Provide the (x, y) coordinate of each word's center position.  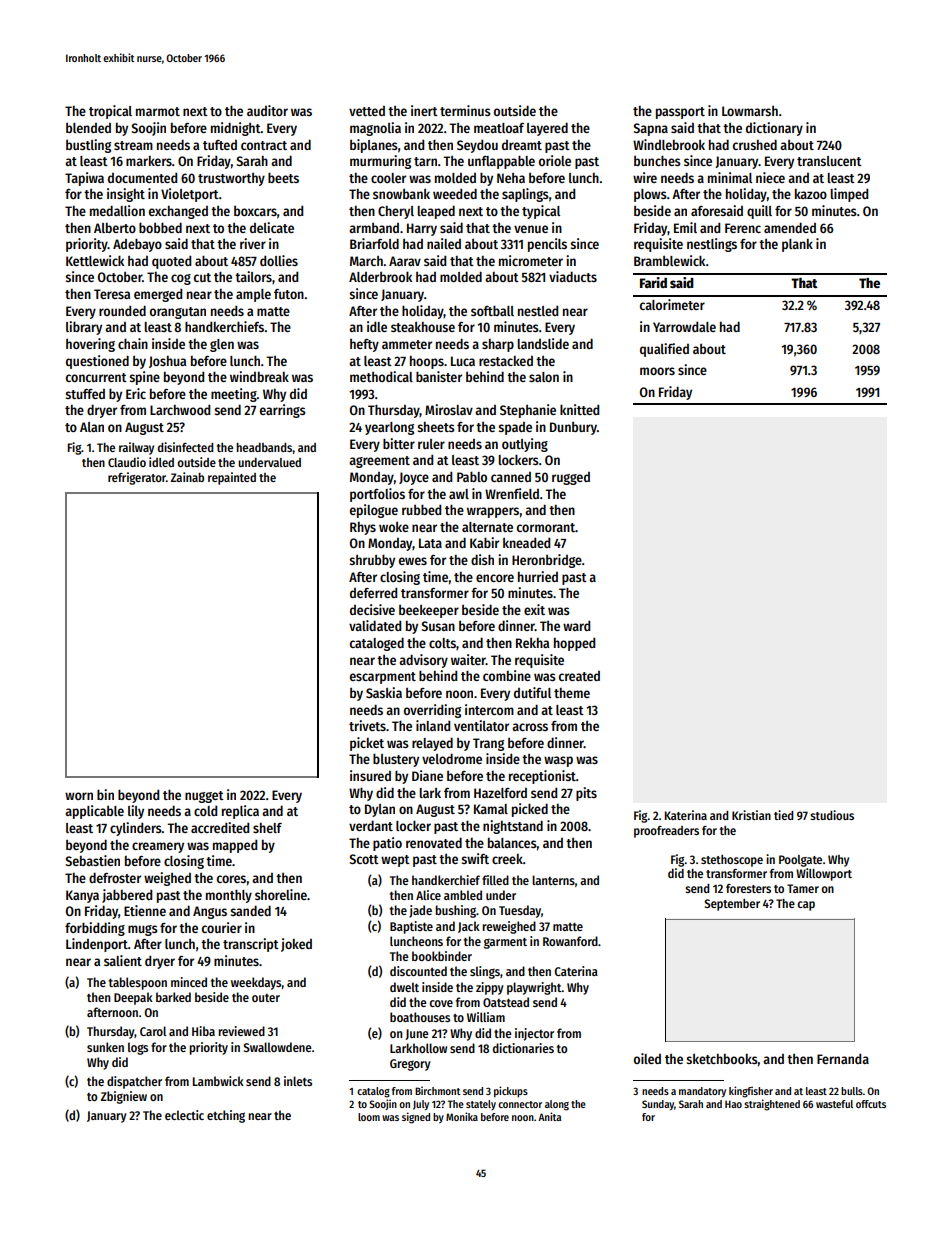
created (579, 676)
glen (222, 345)
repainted (232, 478)
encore (495, 578)
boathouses (420, 1017)
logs (138, 1048)
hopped (574, 644)
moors (657, 371)
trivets (367, 725)
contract (264, 145)
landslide (543, 343)
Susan (438, 626)
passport (680, 113)
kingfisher (751, 1092)
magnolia (375, 129)
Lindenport (97, 945)
